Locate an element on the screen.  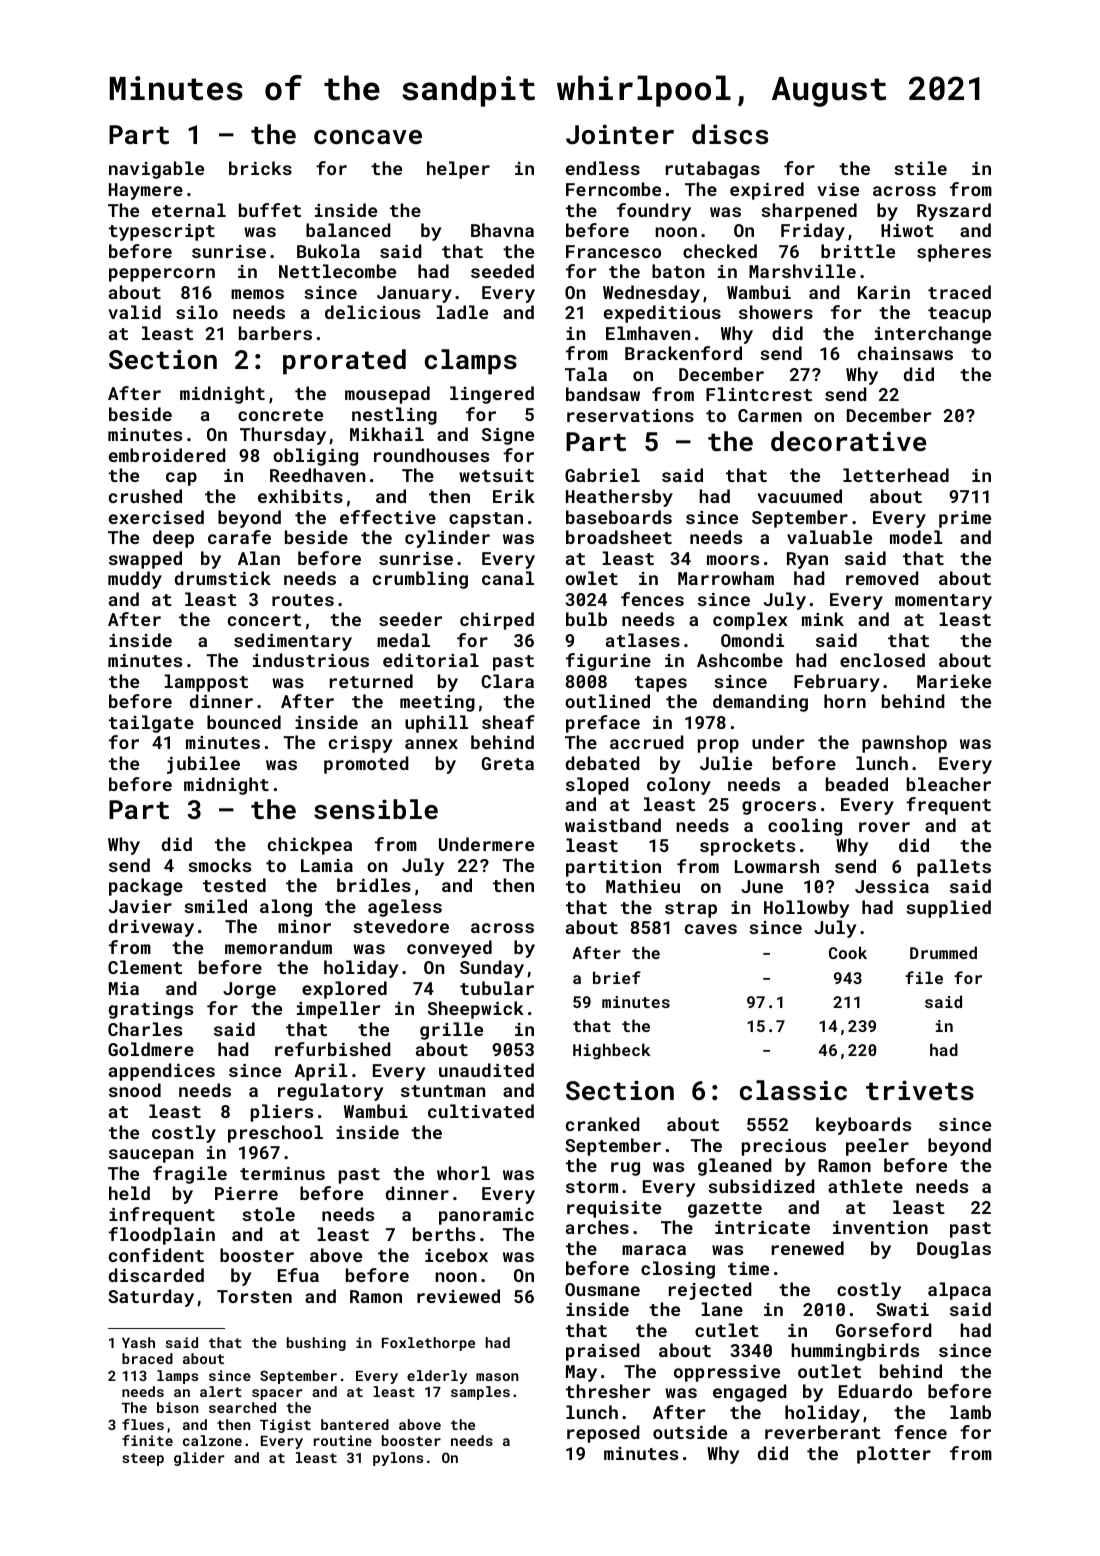
sheaf is located at coordinates (508, 722).
